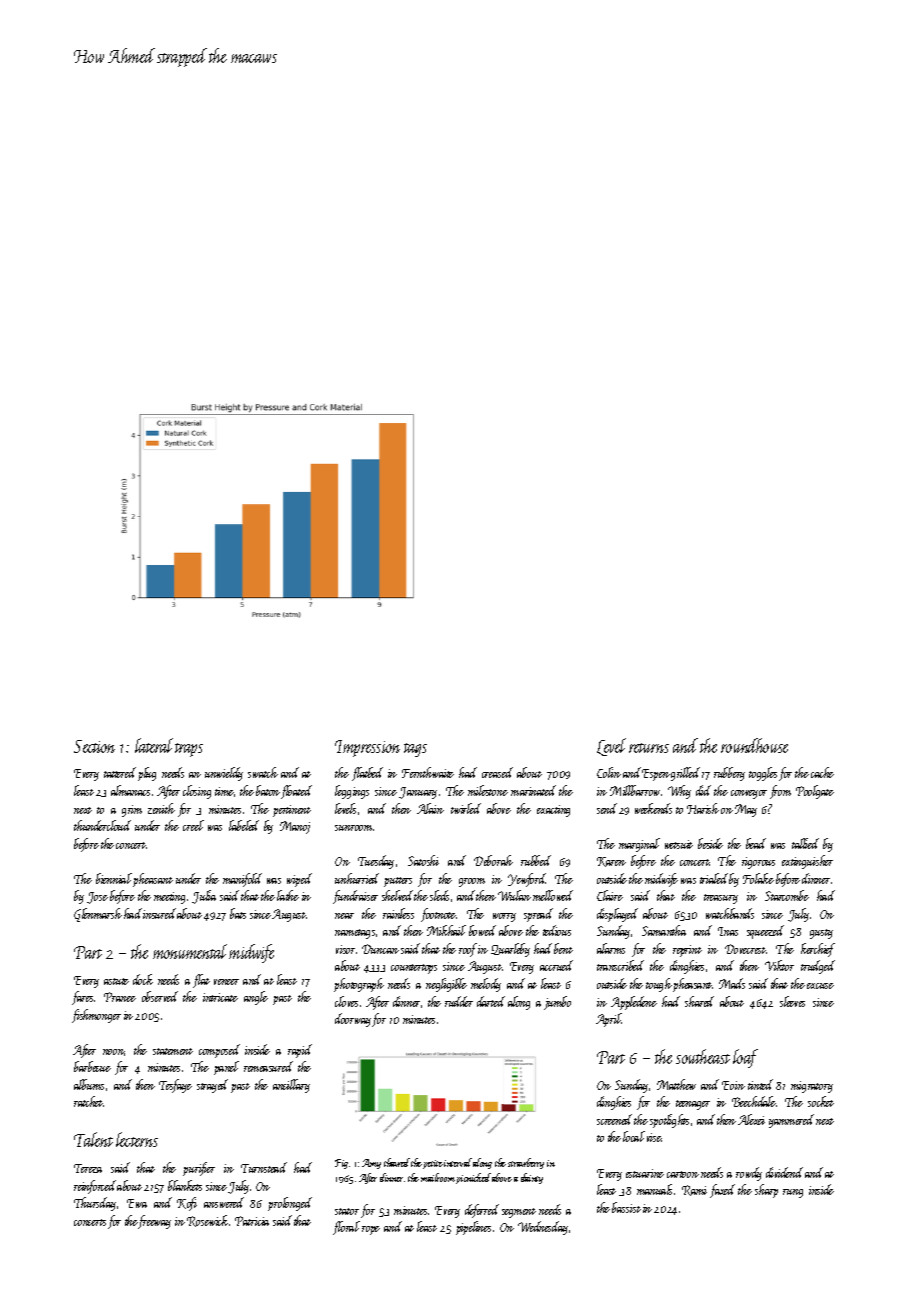 The width and height of the screenshot is (908, 1316). What do you see at coordinates (486, 985) in the screenshot?
I see `melody` at bounding box center [486, 985].
